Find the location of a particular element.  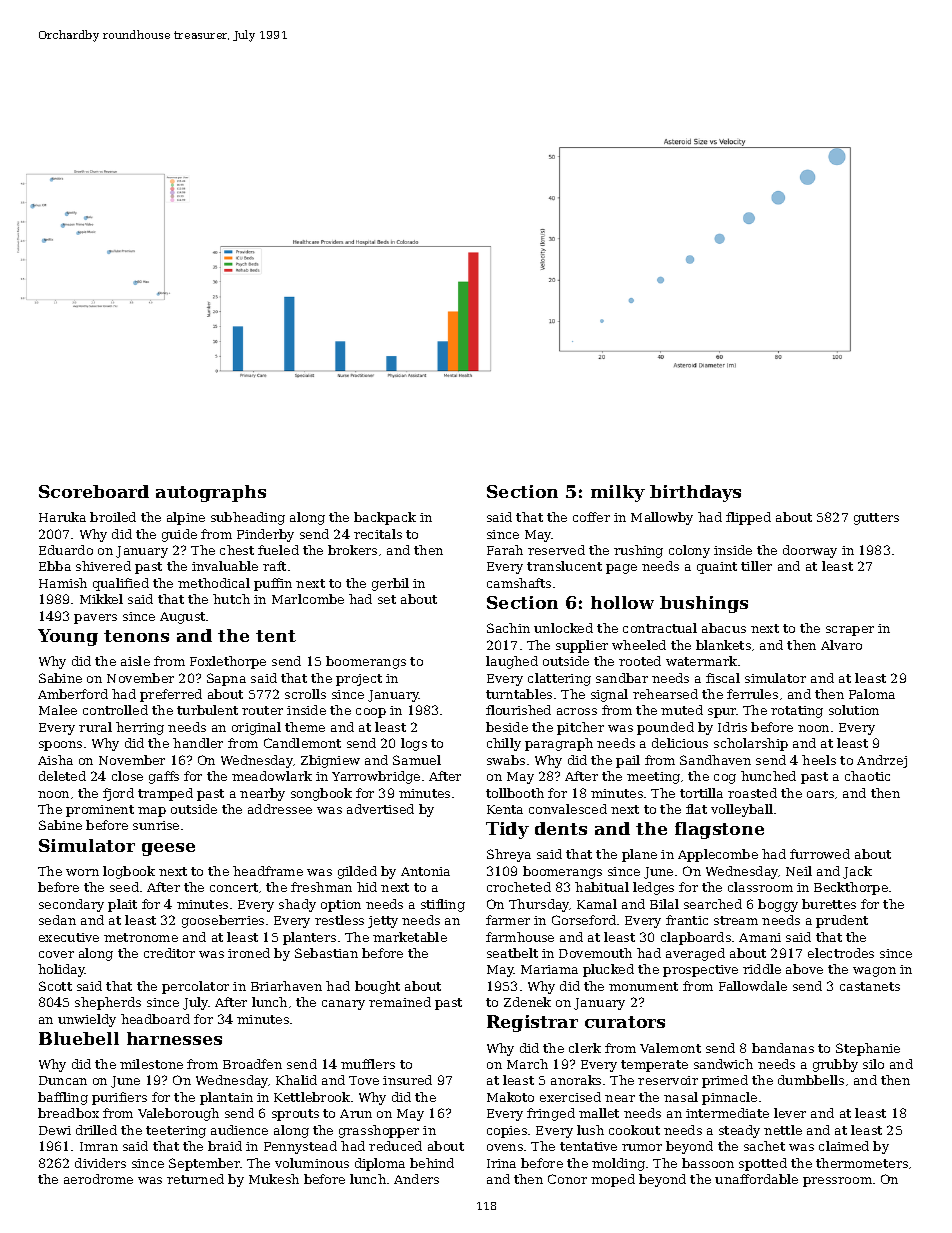

Registrar is located at coordinates (532, 1023).
